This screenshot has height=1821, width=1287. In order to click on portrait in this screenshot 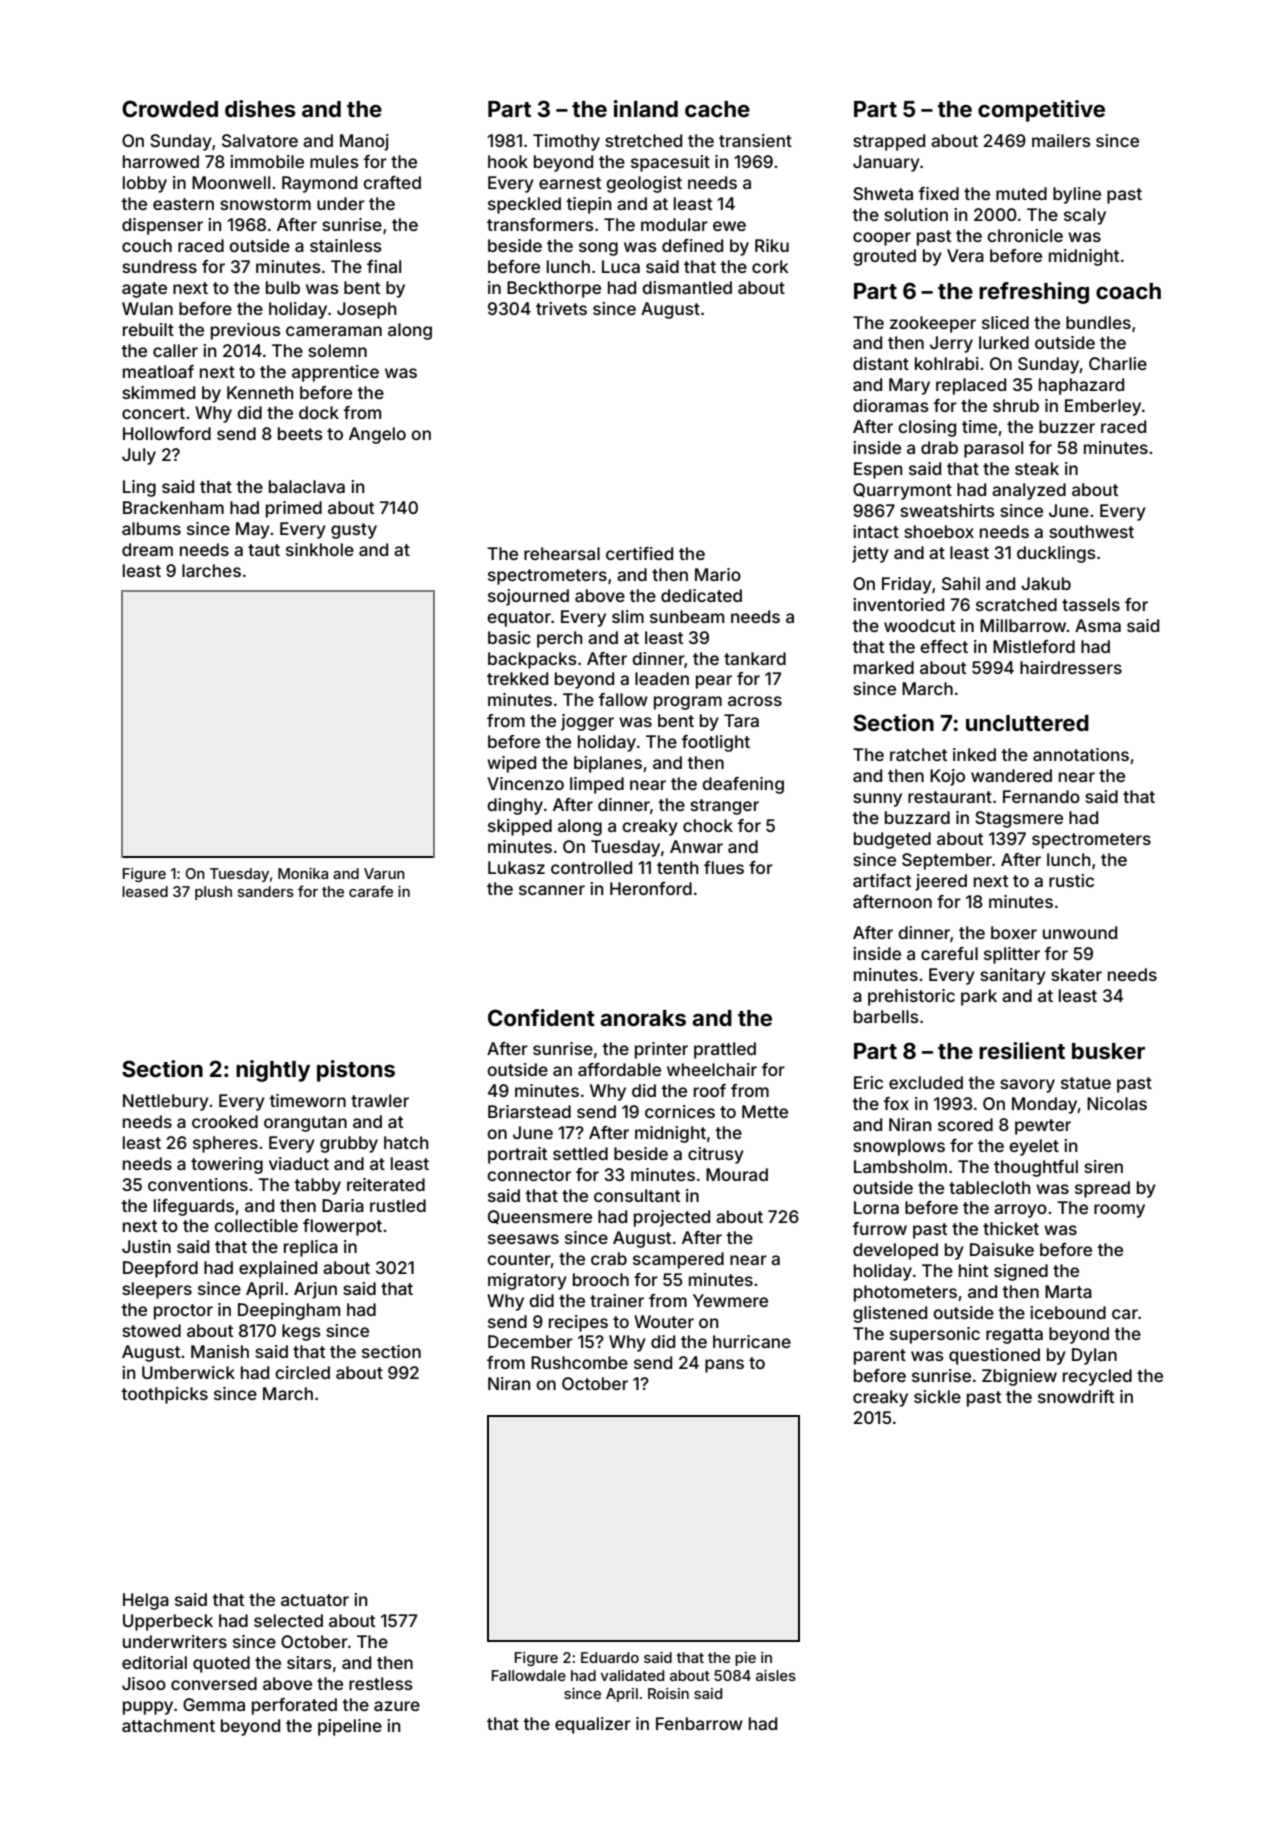, I will do `click(517, 1155)`.
